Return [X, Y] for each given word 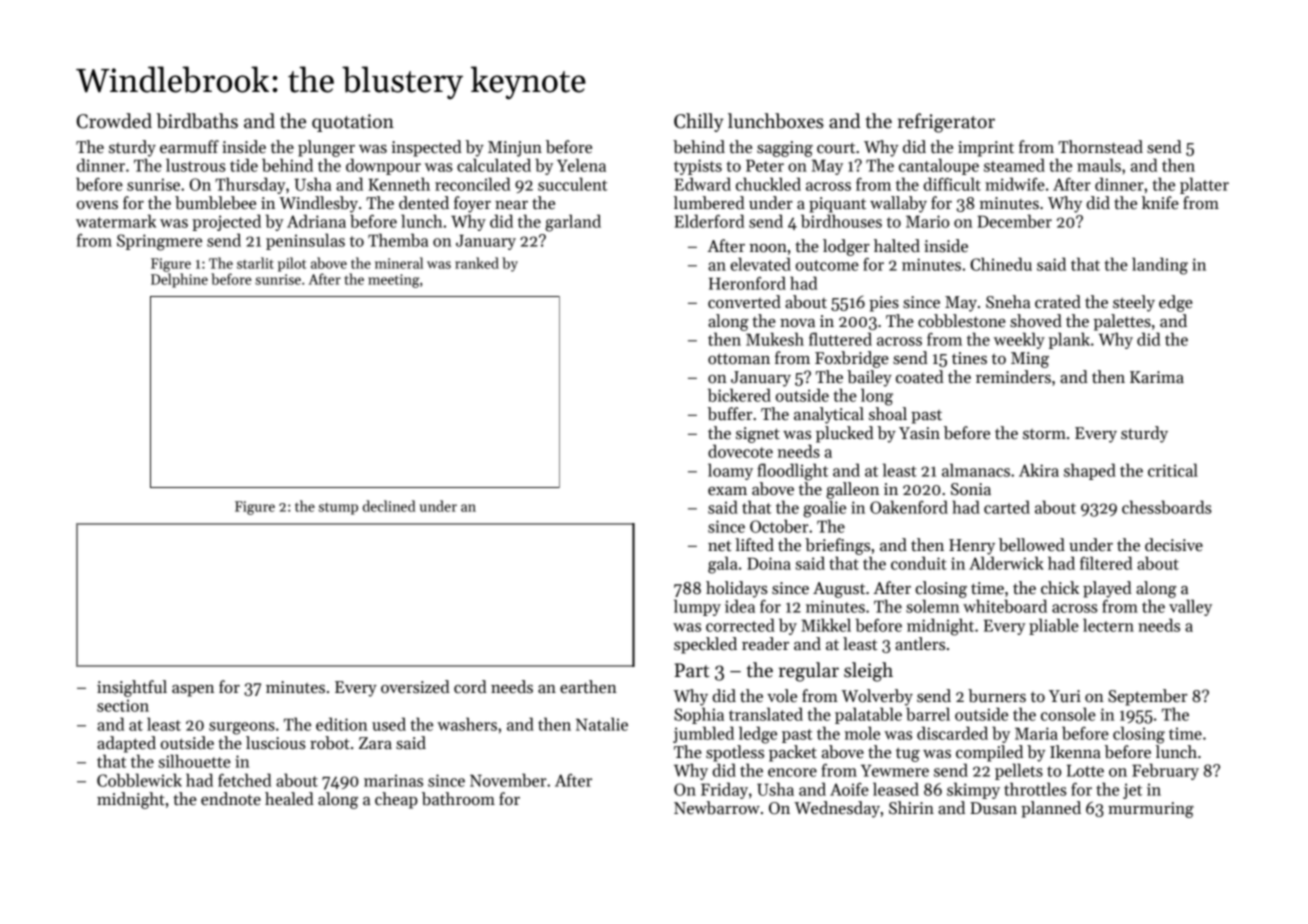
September [1147, 697]
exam [727, 491]
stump [338, 509]
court [836, 148]
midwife [1015, 184]
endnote [231, 799]
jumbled [703, 734]
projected [226, 222]
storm [1044, 434]
